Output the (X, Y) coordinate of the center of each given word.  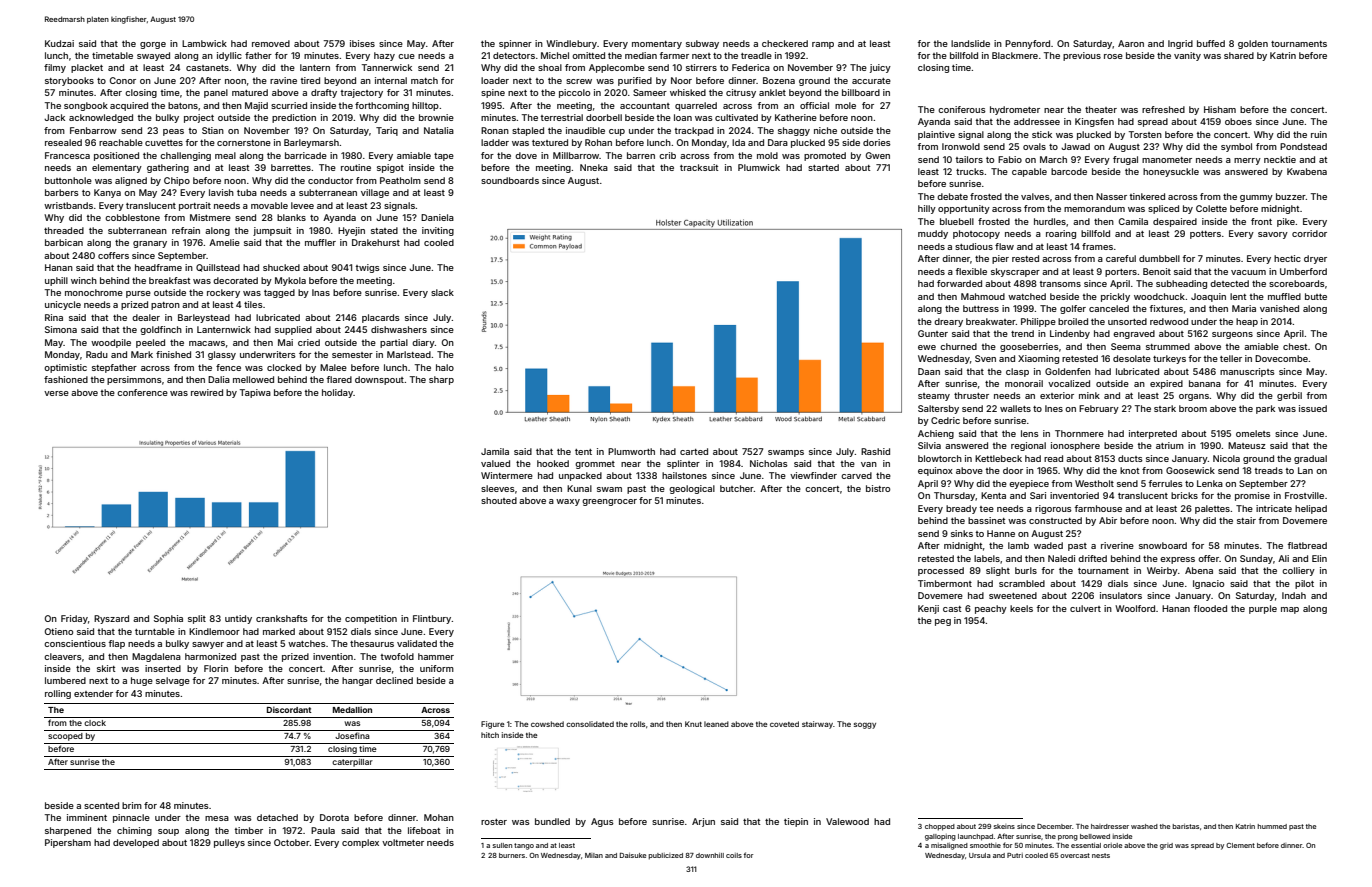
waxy (568, 502)
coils (734, 855)
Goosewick (1190, 470)
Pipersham (68, 843)
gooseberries (1029, 347)
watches (307, 643)
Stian (213, 130)
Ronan (495, 130)
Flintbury (432, 619)
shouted (499, 500)
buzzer (1291, 196)
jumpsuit (272, 231)
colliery (1298, 571)
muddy (933, 234)
